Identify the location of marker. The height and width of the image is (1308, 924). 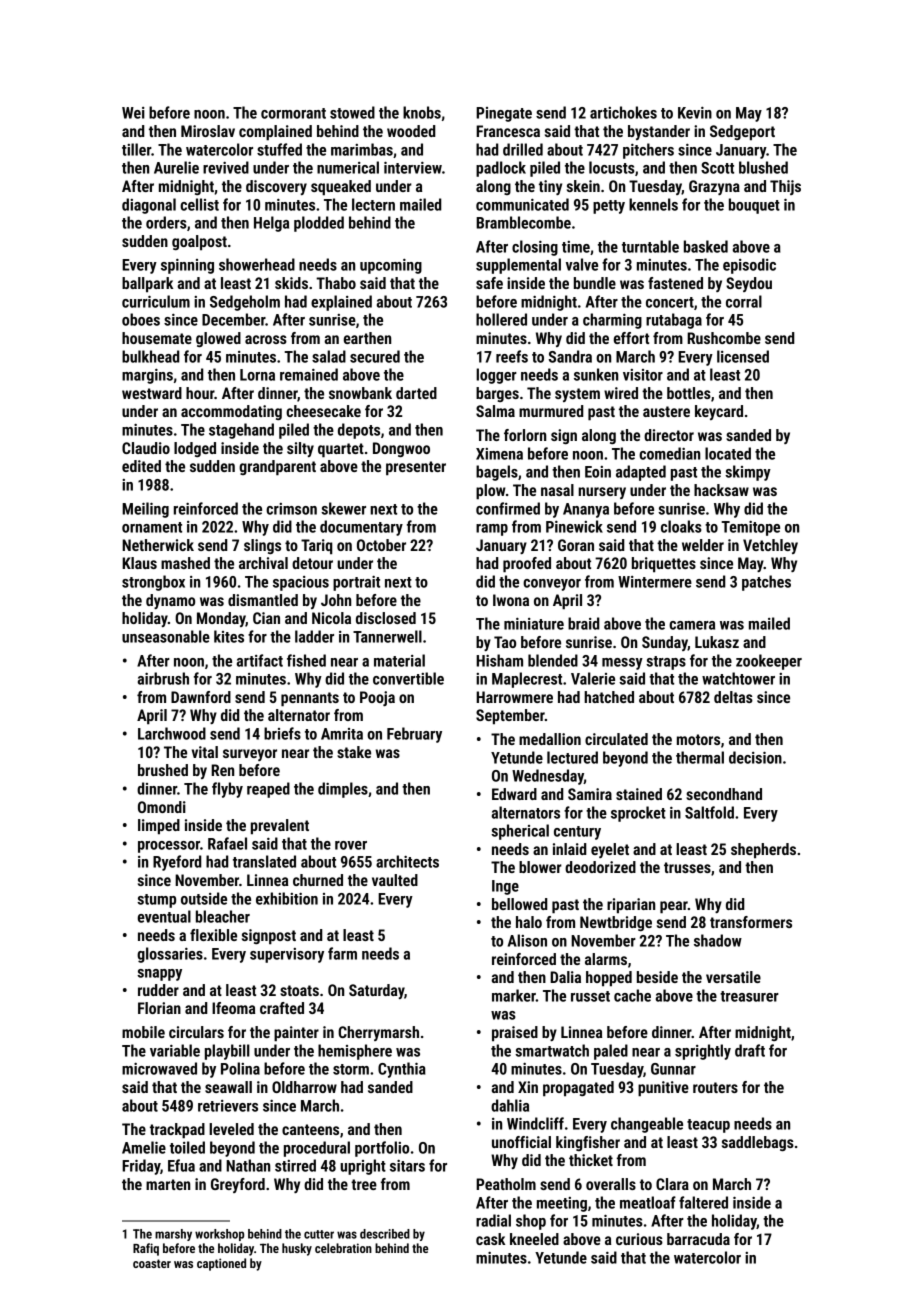
(514, 995).
